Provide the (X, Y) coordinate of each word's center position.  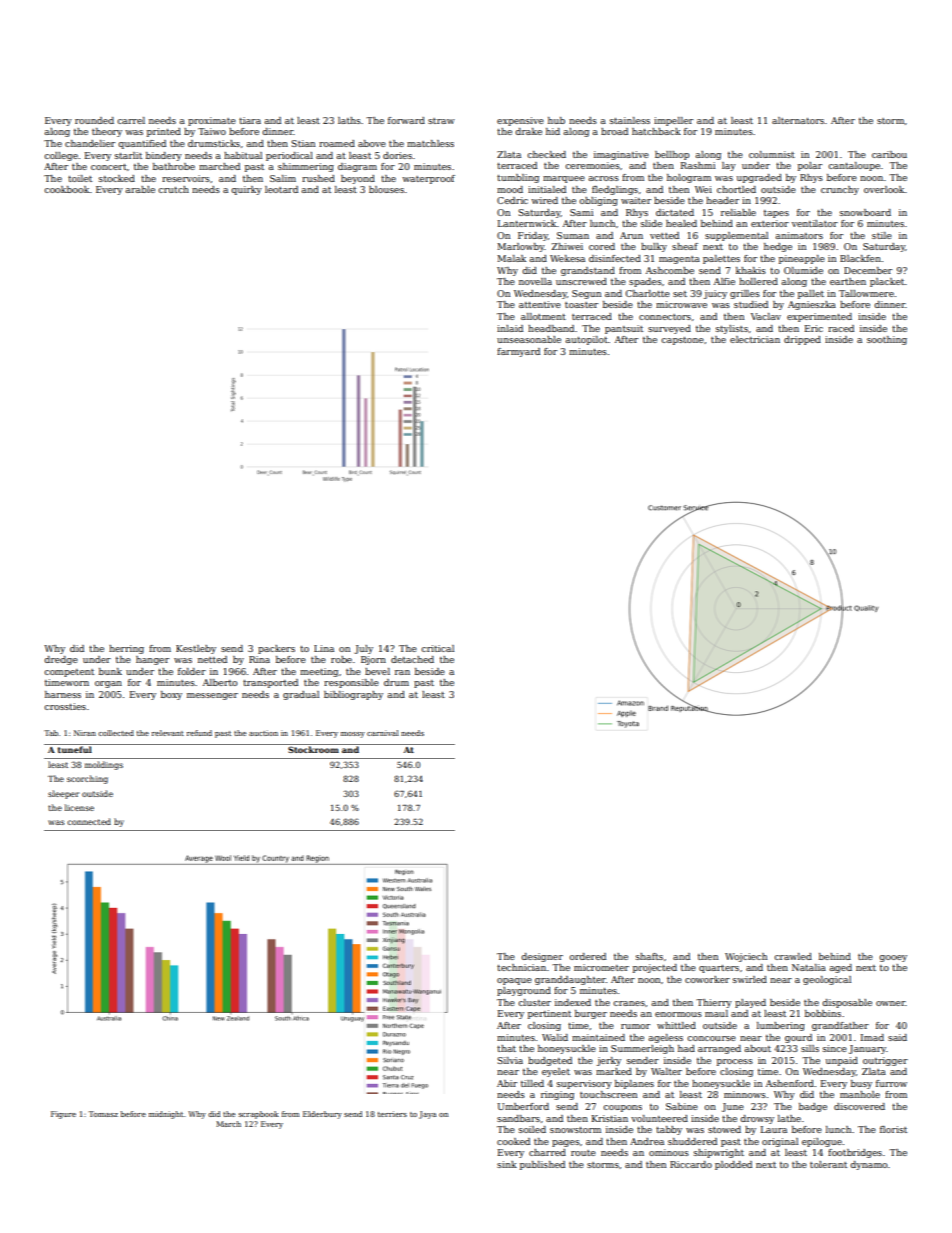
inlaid (510, 328)
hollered (758, 281)
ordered (587, 956)
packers (276, 649)
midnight (166, 1115)
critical (437, 648)
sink (507, 1164)
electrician (755, 339)
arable (140, 189)
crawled (793, 956)
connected (89, 821)
